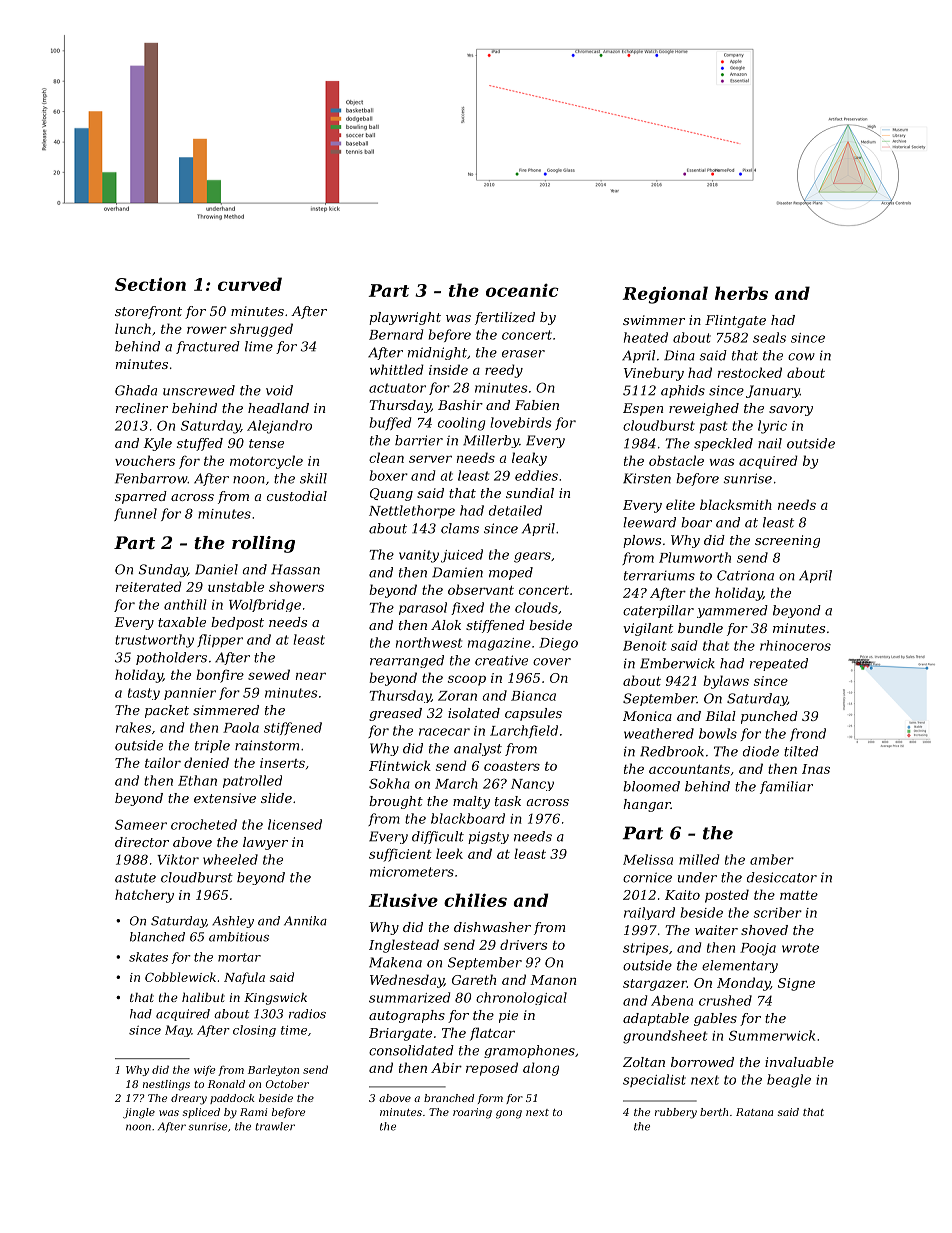 The image size is (952, 1233). I want to click on closing, so click(254, 1031).
